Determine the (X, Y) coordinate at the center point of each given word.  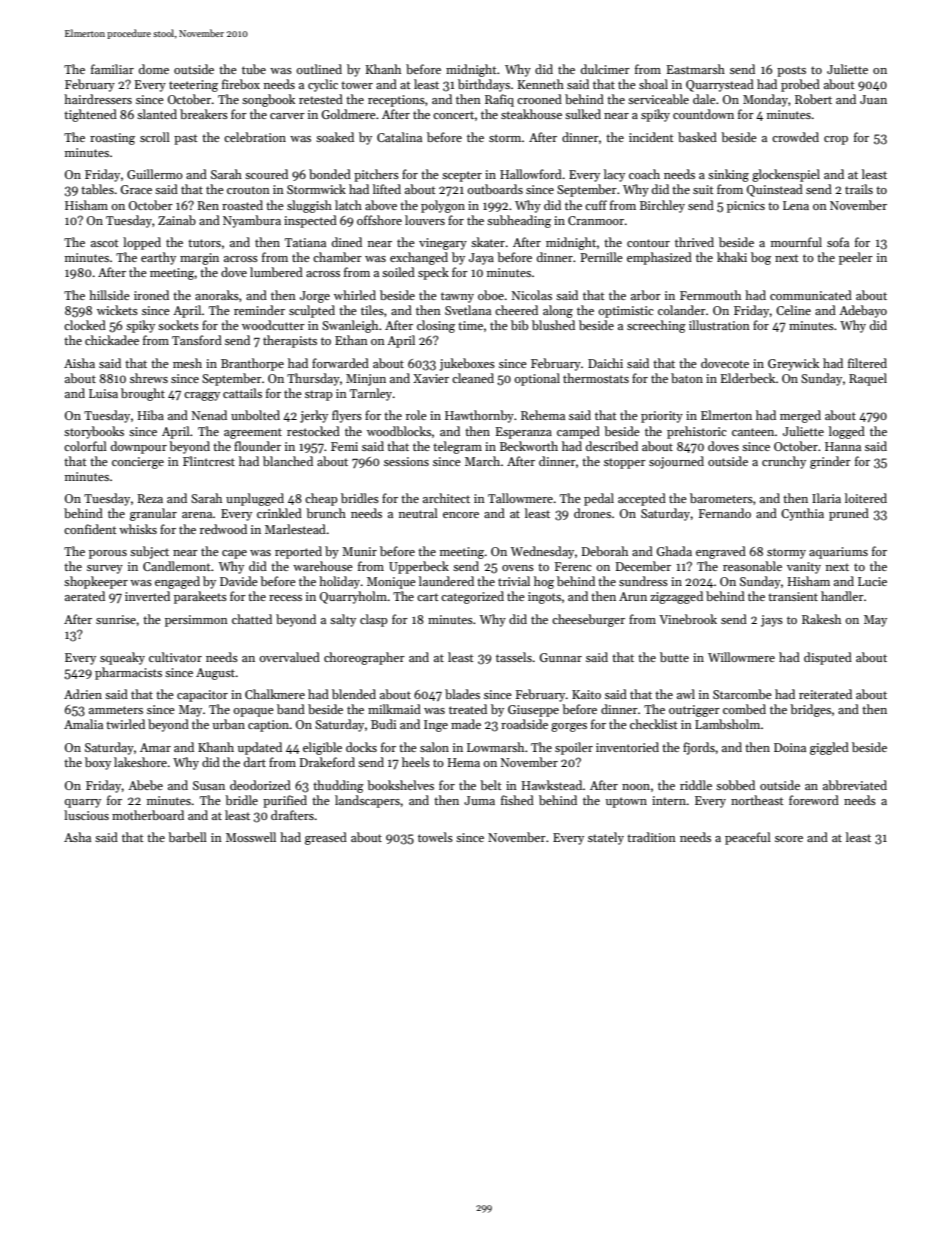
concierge (138, 463)
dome (154, 69)
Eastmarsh (696, 69)
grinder (830, 462)
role (416, 415)
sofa (838, 242)
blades (462, 694)
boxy (98, 763)
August (215, 674)
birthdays (484, 85)
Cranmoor (596, 220)
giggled (829, 748)
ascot (105, 243)
